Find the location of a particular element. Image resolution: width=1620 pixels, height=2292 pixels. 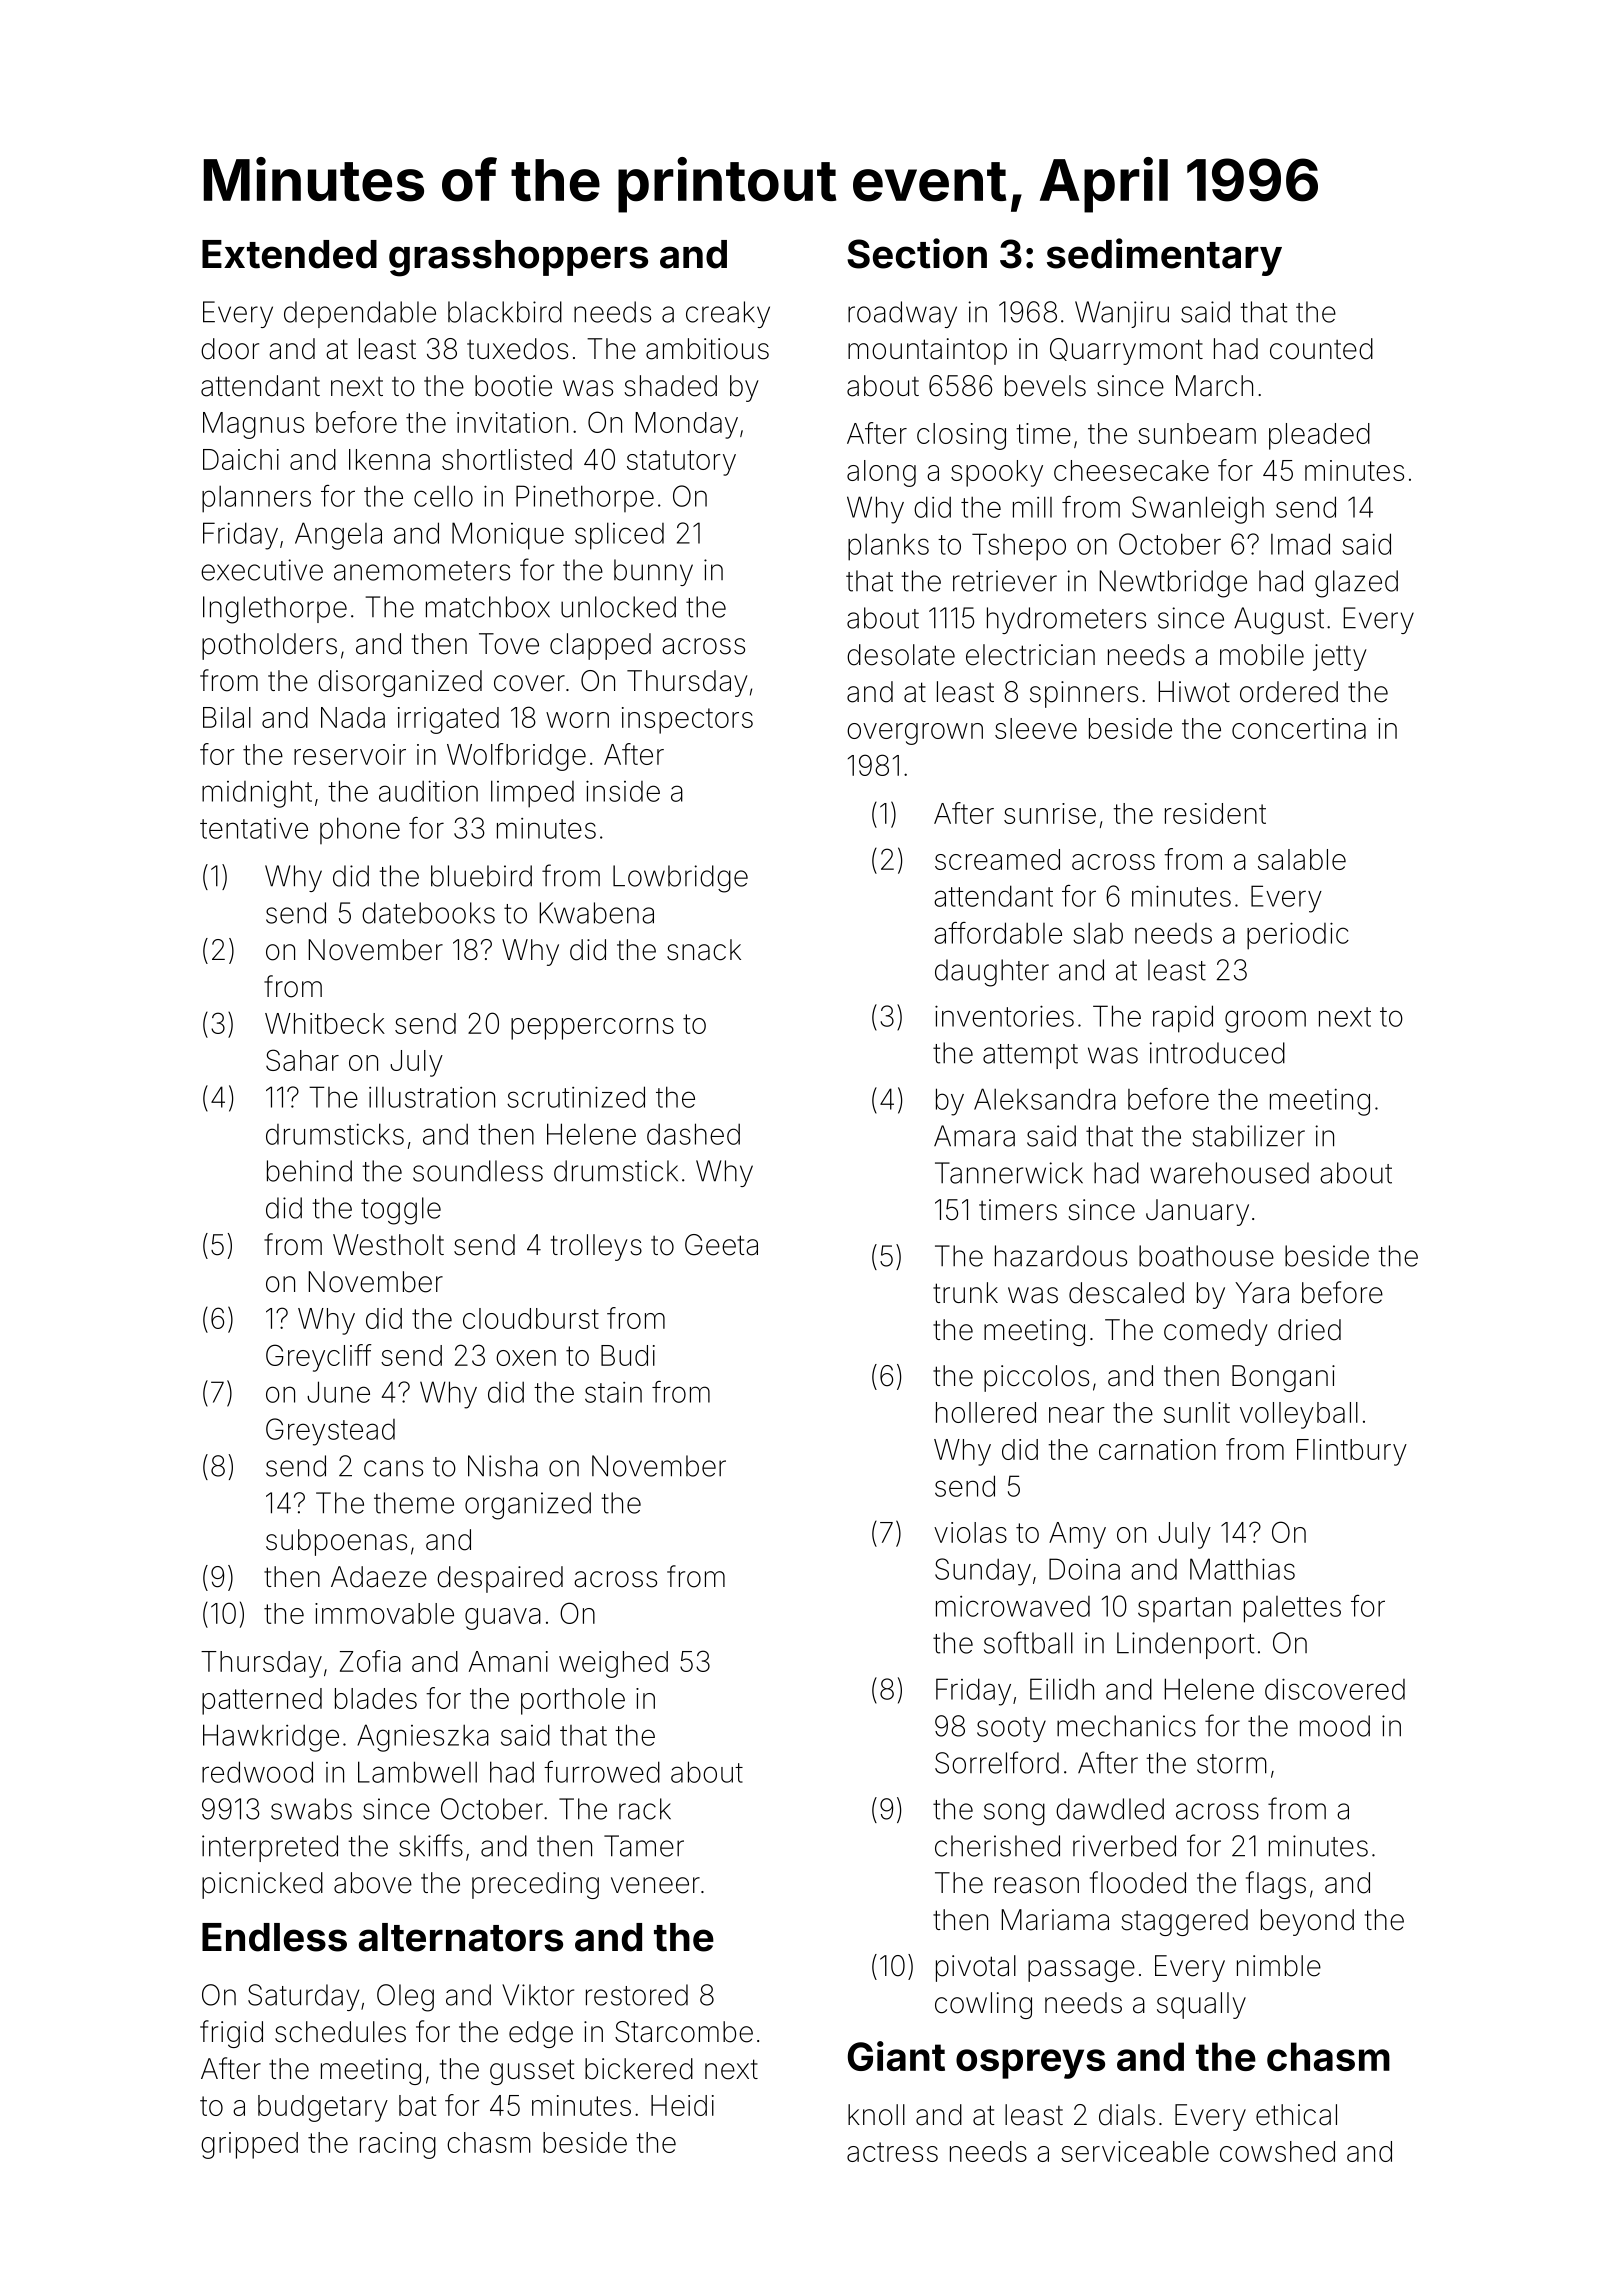

ambitious is located at coordinates (707, 349).
